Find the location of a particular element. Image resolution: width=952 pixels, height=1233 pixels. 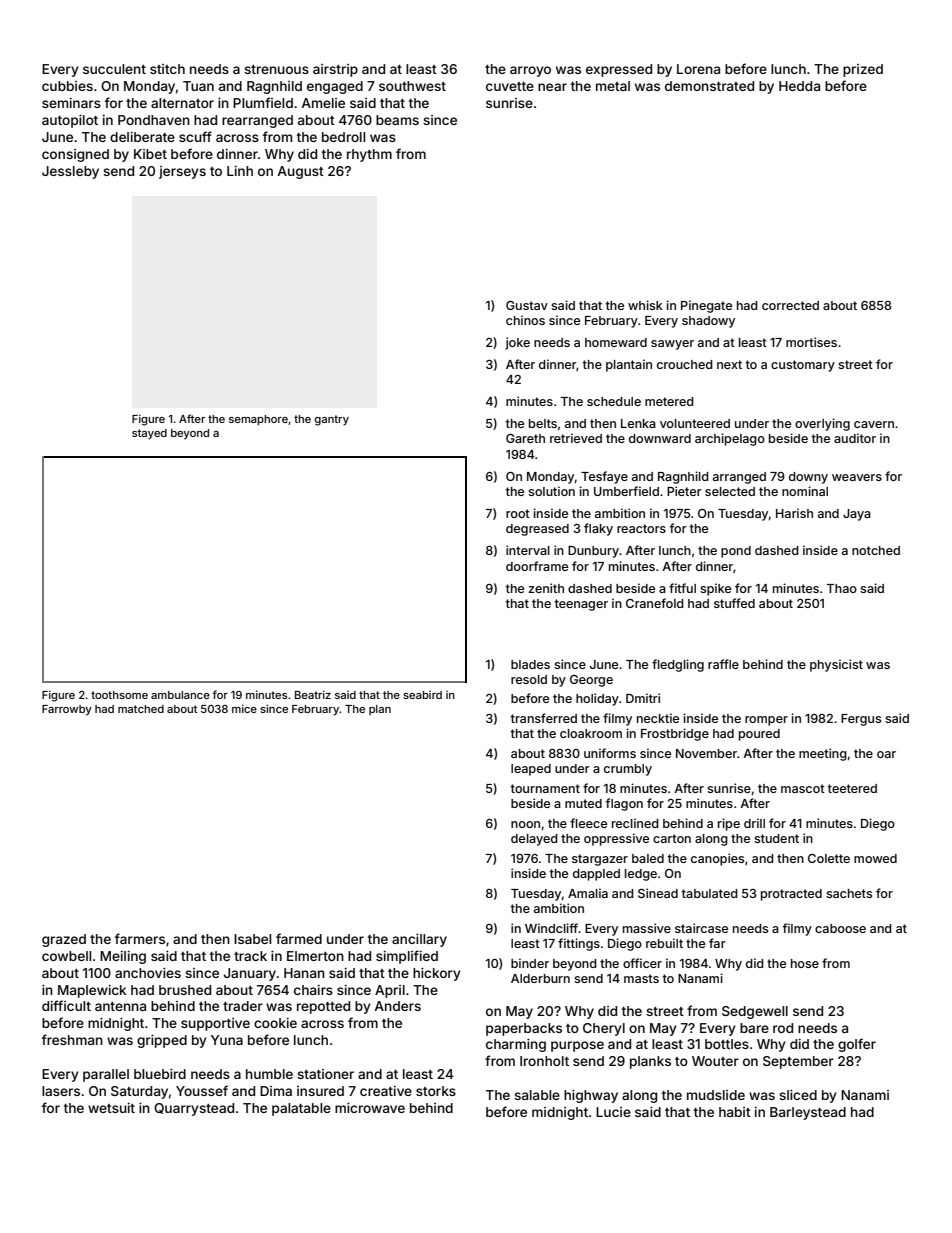

stuffed is located at coordinates (734, 603).
